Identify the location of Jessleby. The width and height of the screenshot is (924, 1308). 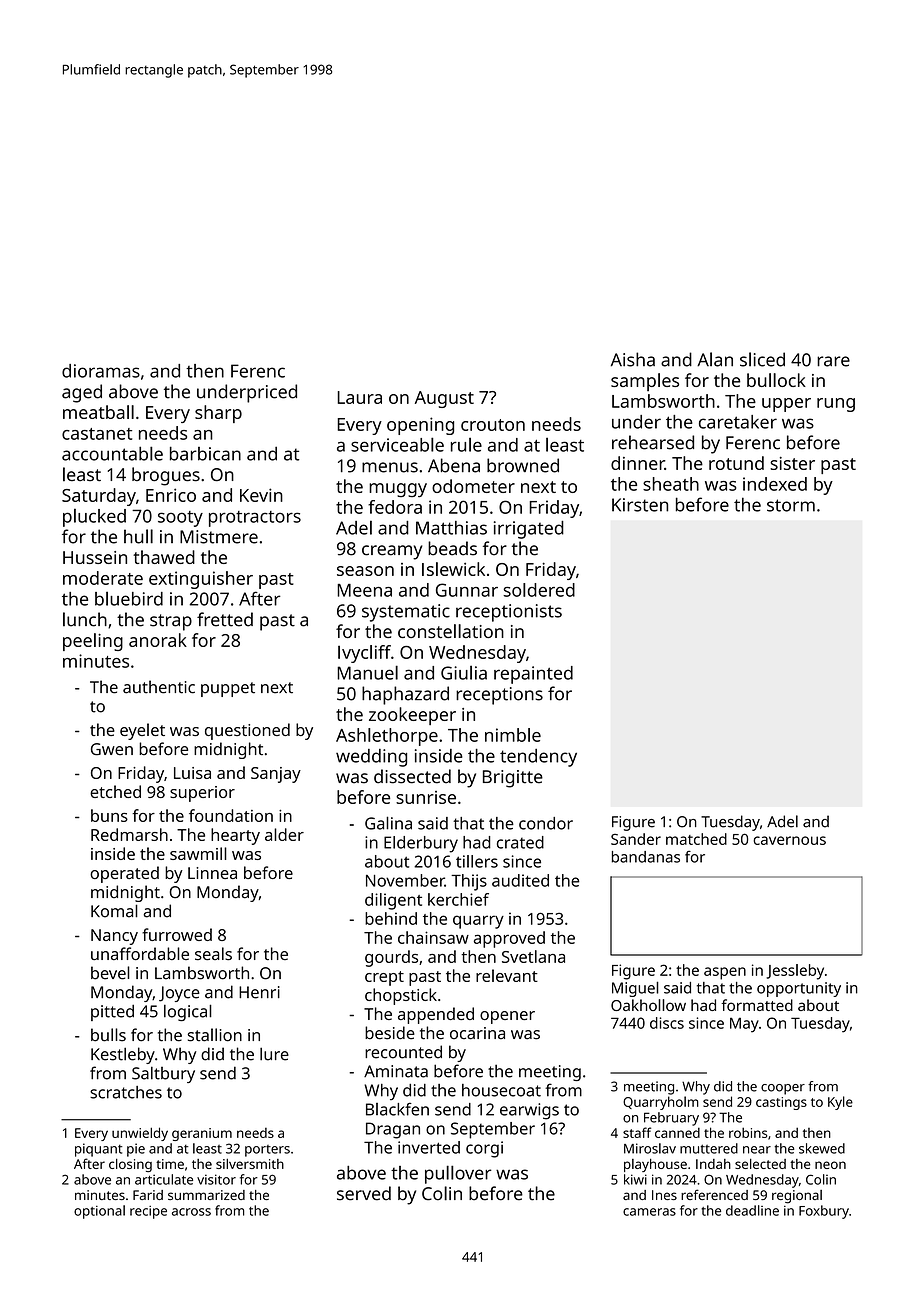
(795, 972).
